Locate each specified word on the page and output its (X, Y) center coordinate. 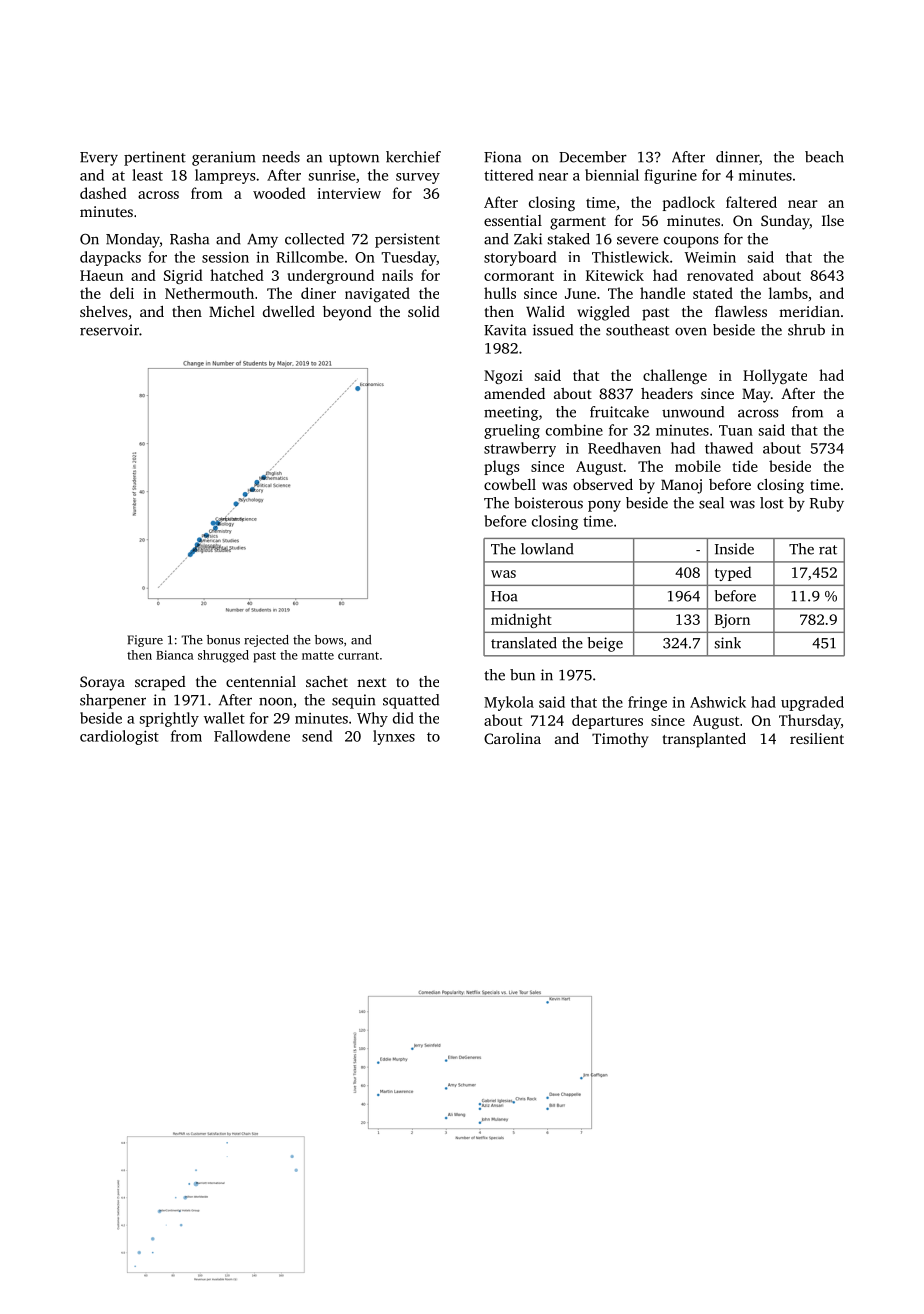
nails (397, 275)
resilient (817, 738)
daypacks (110, 258)
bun (522, 675)
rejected (266, 641)
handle (662, 293)
